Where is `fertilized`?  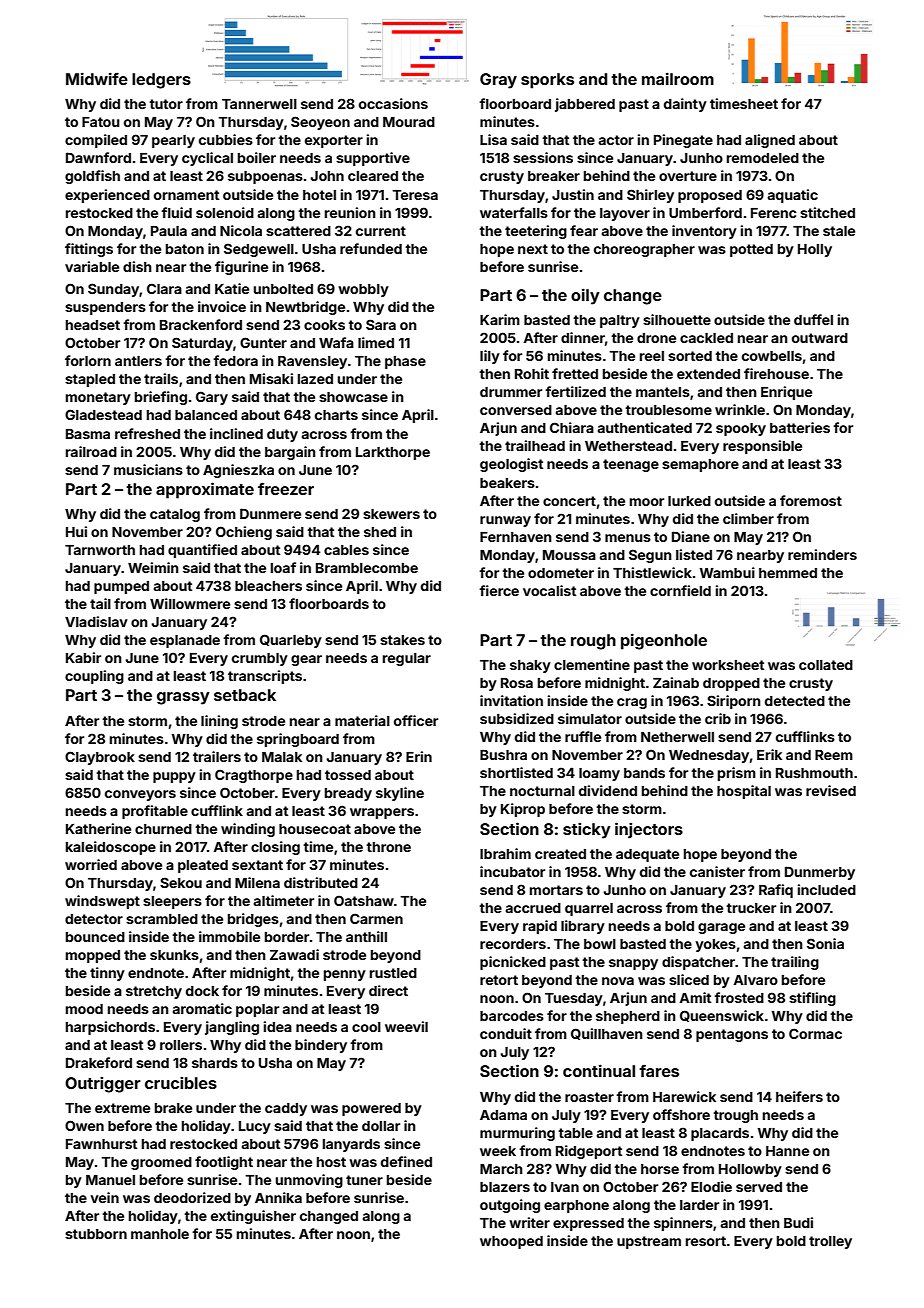
fertilized is located at coordinates (575, 391).
